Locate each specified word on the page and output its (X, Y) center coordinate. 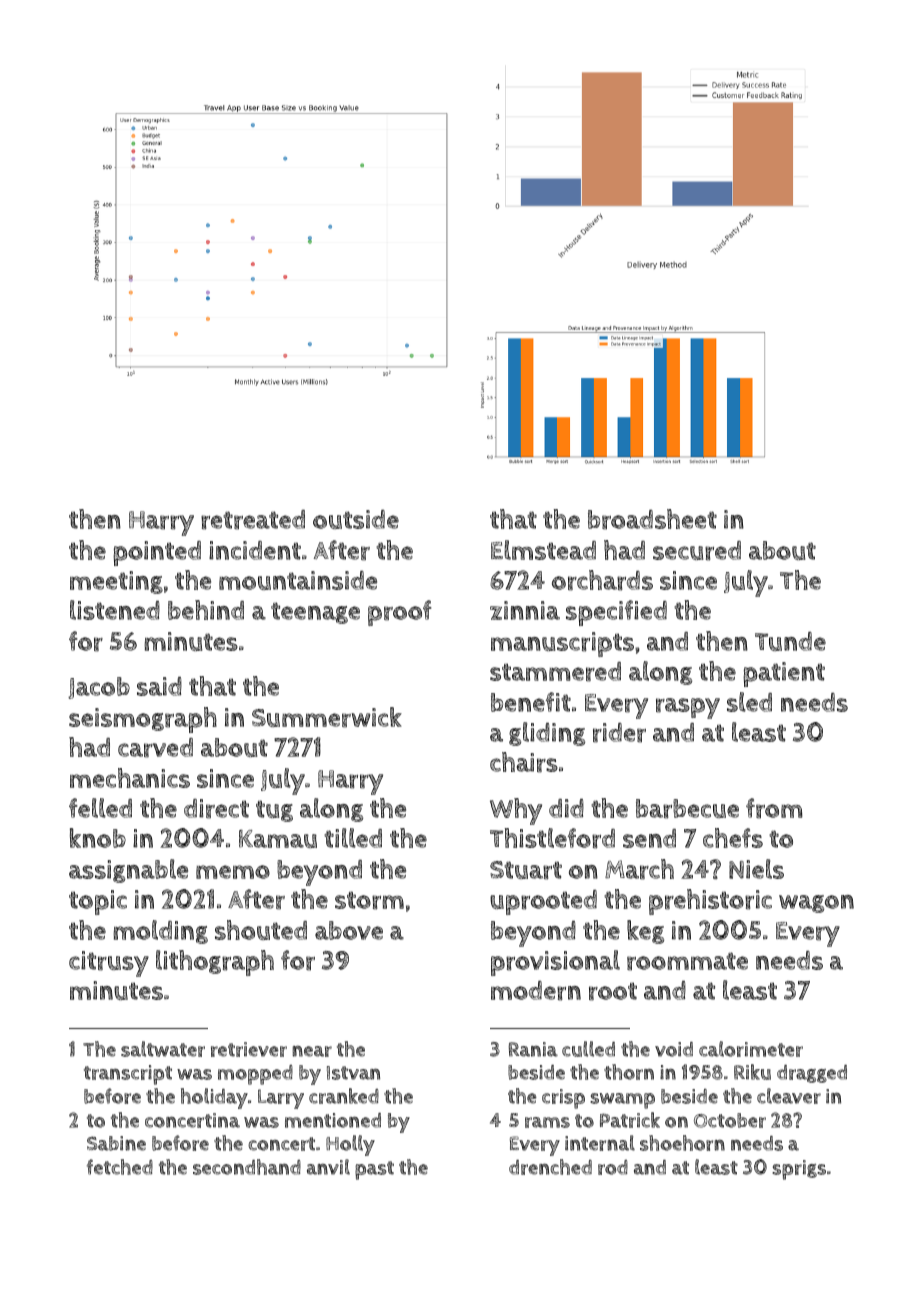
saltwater (163, 1049)
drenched (550, 1167)
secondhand (247, 1167)
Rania (533, 1049)
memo (233, 872)
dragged (812, 1074)
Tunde (790, 641)
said (159, 686)
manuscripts (562, 644)
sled (749, 702)
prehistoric (710, 902)
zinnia (525, 610)
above (349, 930)
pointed (157, 553)
